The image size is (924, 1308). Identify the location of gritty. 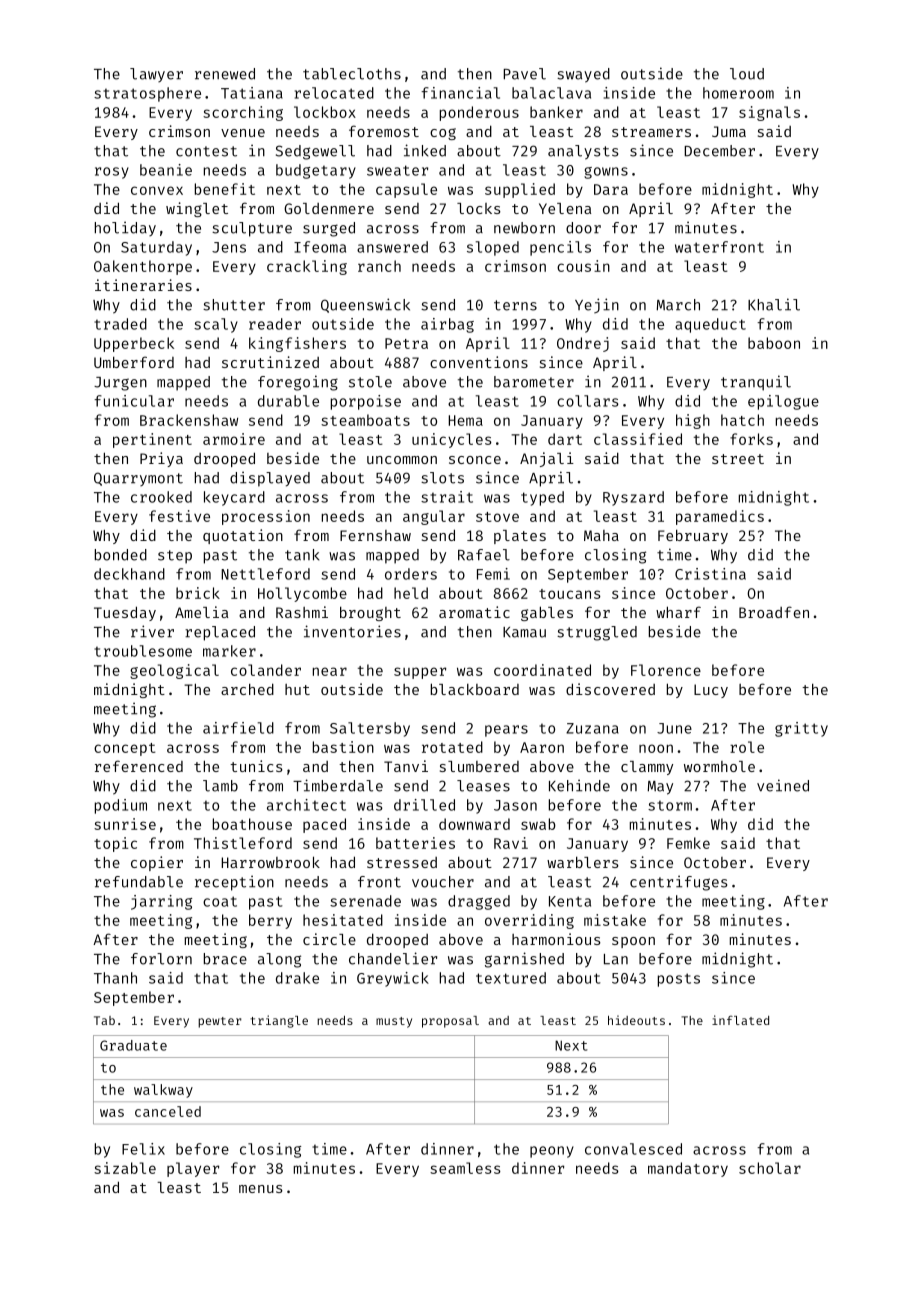
(801, 729).
